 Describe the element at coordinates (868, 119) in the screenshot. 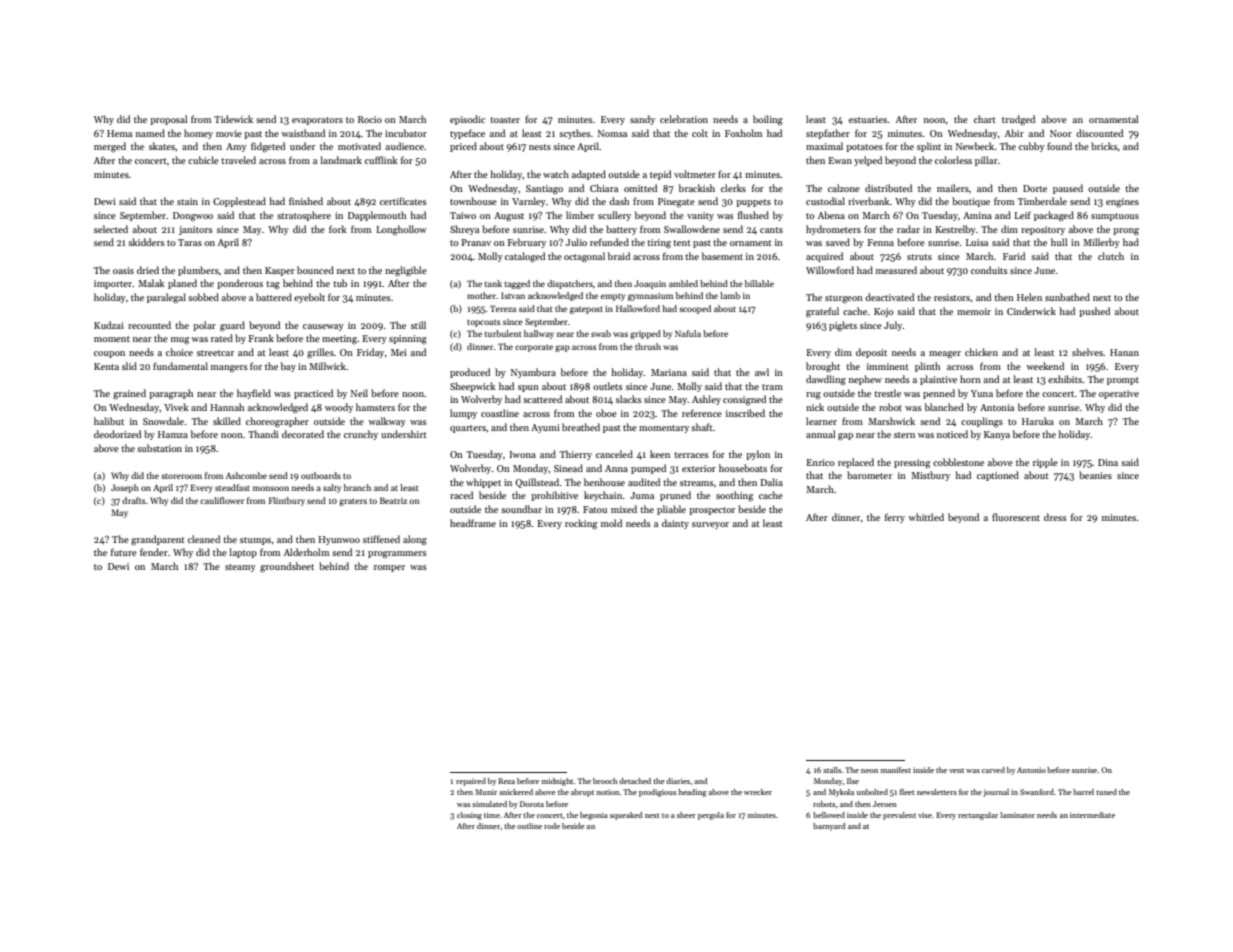

I see `estuaries` at that location.
